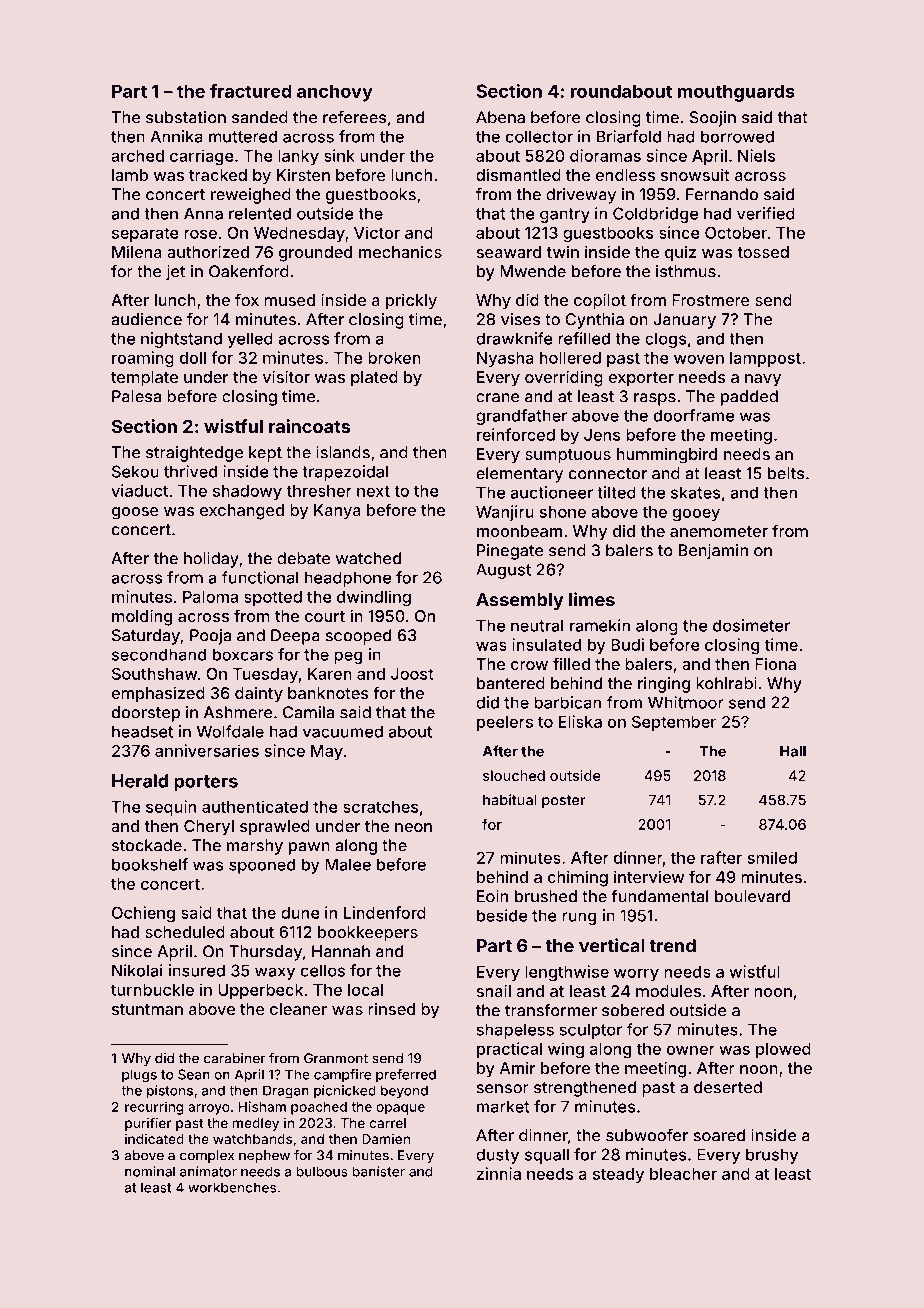 The image size is (924, 1308). Describe the element at coordinates (373, 491) in the screenshot. I see `next` at that location.
